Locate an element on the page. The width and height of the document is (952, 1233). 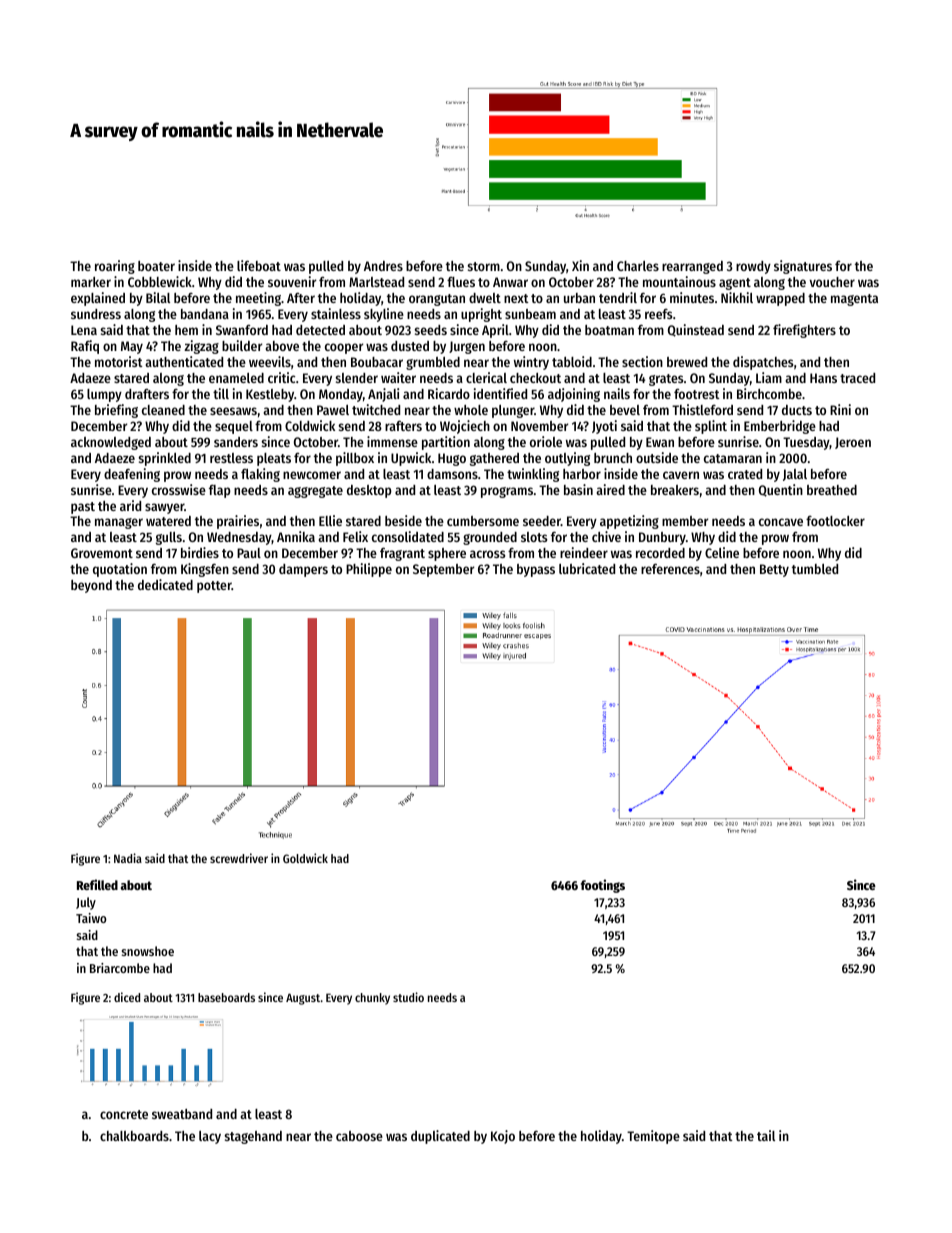
Nadia is located at coordinates (128, 858).
